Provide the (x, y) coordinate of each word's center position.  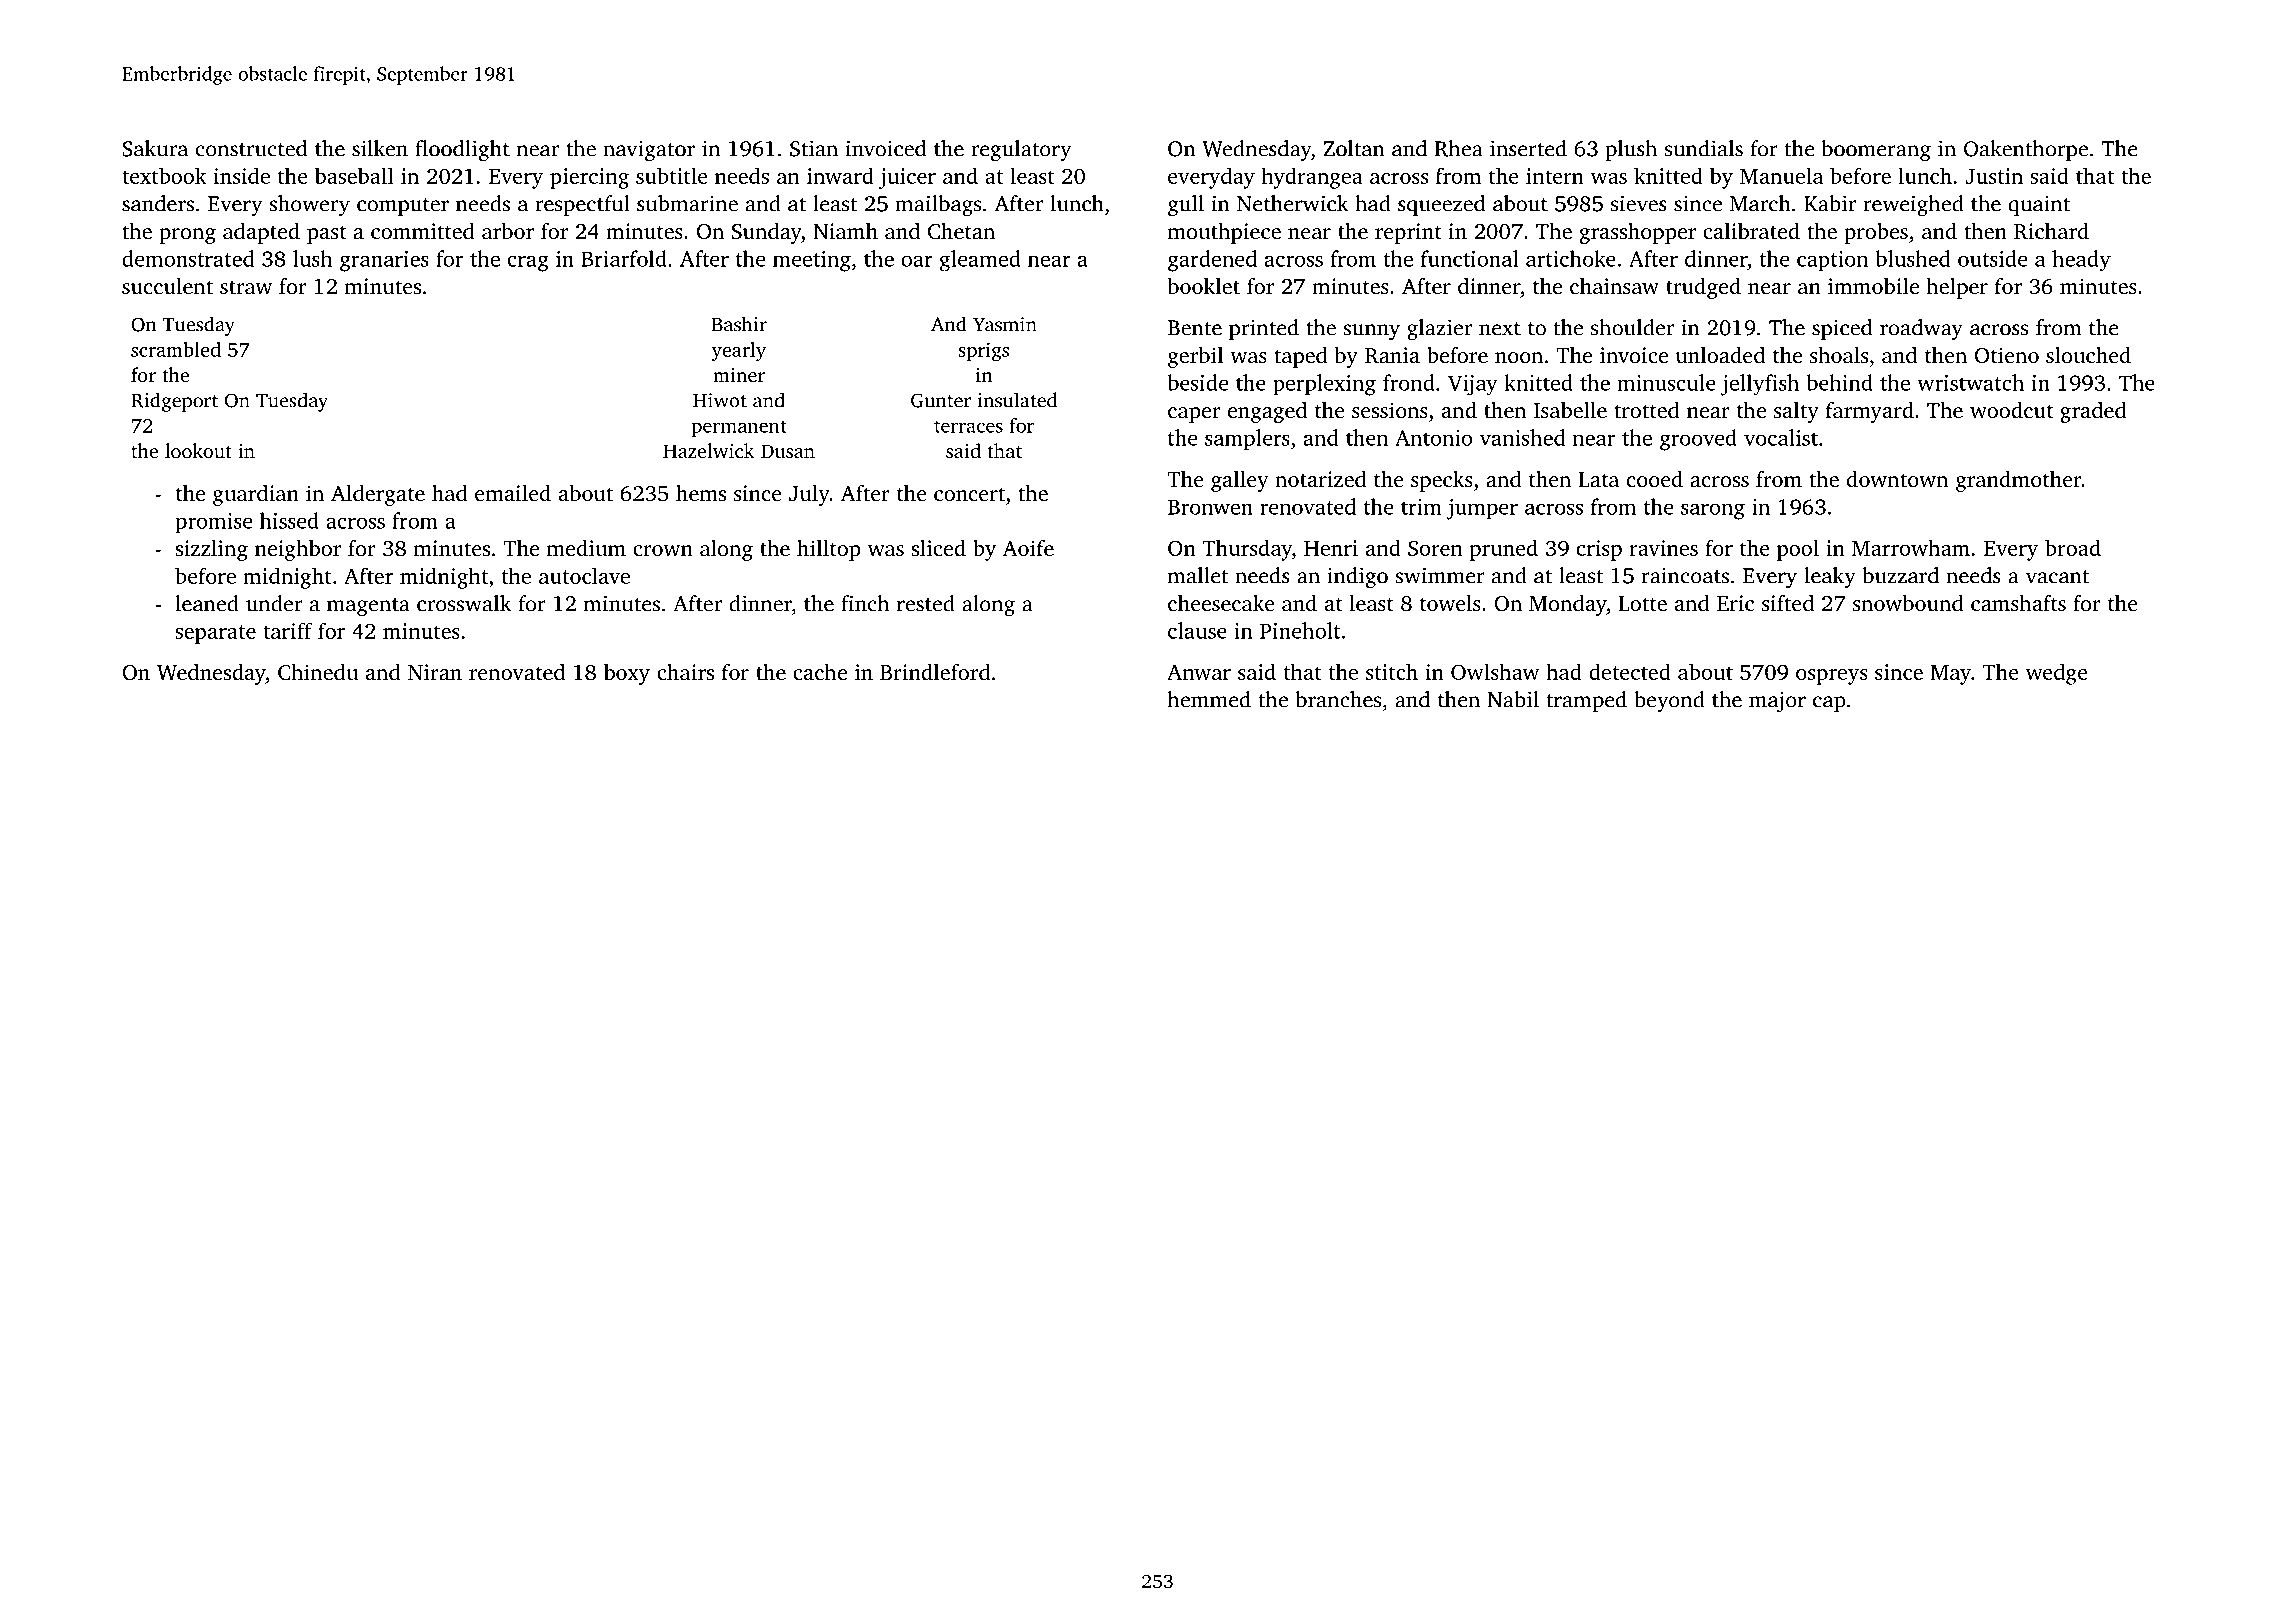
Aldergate (378, 495)
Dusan (788, 451)
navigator (649, 151)
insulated (1017, 400)
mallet (1198, 575)
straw (246, 287)
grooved (1698, 440)
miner (739, 375)
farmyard (1870, 412)
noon (1519, 357)
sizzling (211, 550)
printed (1264, 329)
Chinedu (318, 672)
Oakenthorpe (2026, 150)
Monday (1568, 605)
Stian (814, 148)
